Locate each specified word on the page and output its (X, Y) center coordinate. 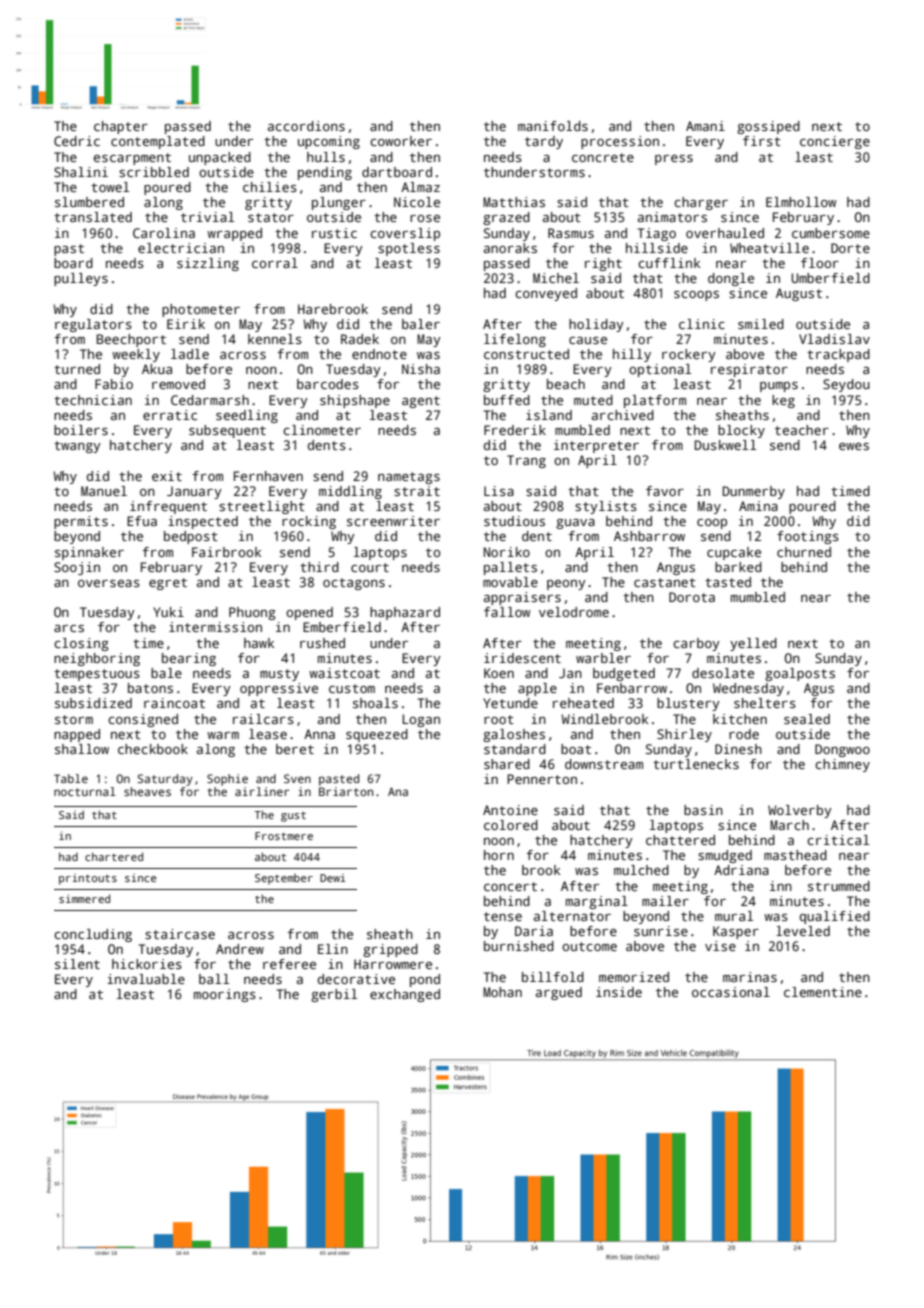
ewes (854, 446)
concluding (93, 935)
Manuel (104, 491)
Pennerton (542, 779)
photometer (201, 310)
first (762, 141)
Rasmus (571, 233)
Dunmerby (754, 492)
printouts (88, 879)
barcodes (328, 384)
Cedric (77, 141)
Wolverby (800, 811)
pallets (510, 568)
